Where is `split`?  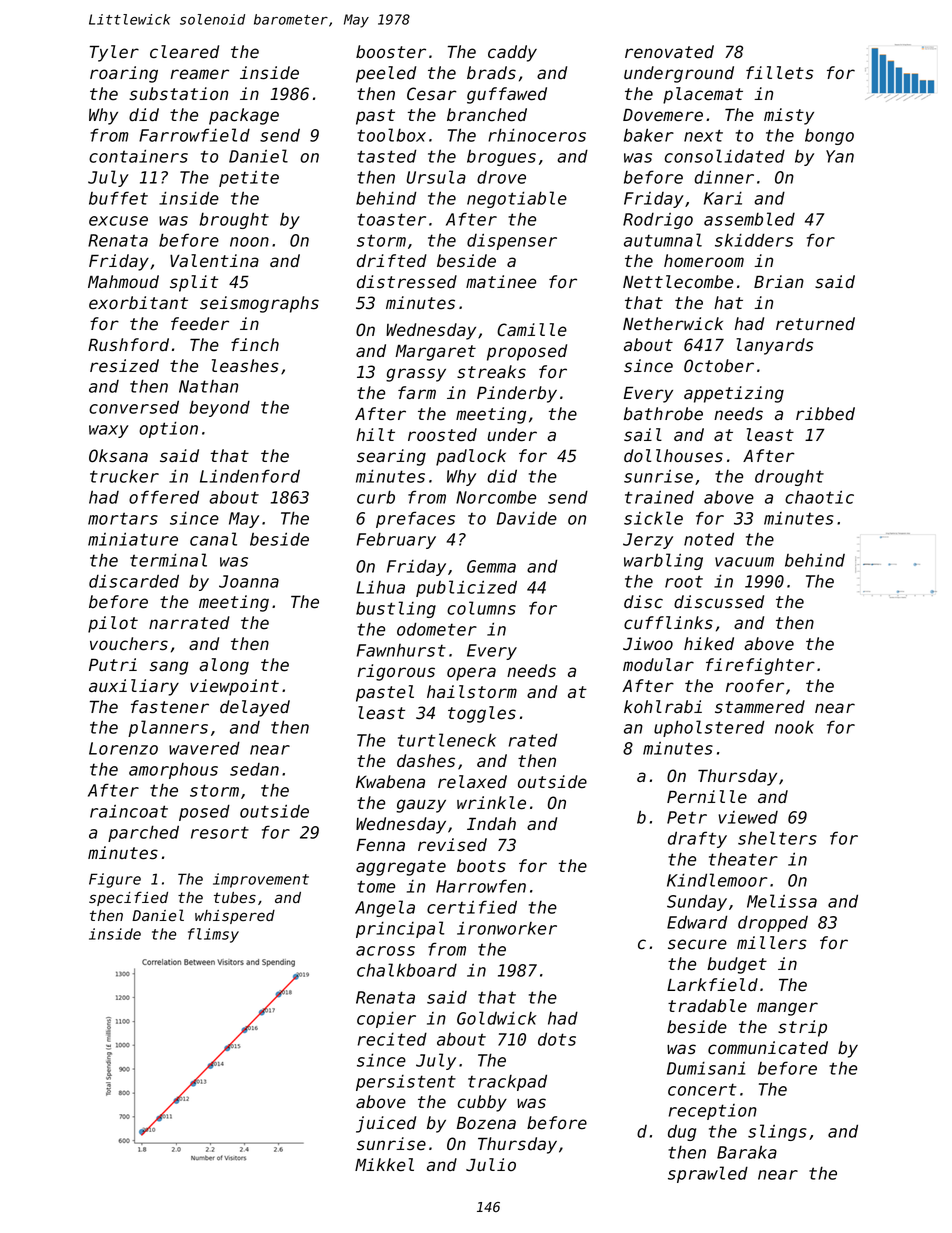 split is located at coordinates (194, 283).
